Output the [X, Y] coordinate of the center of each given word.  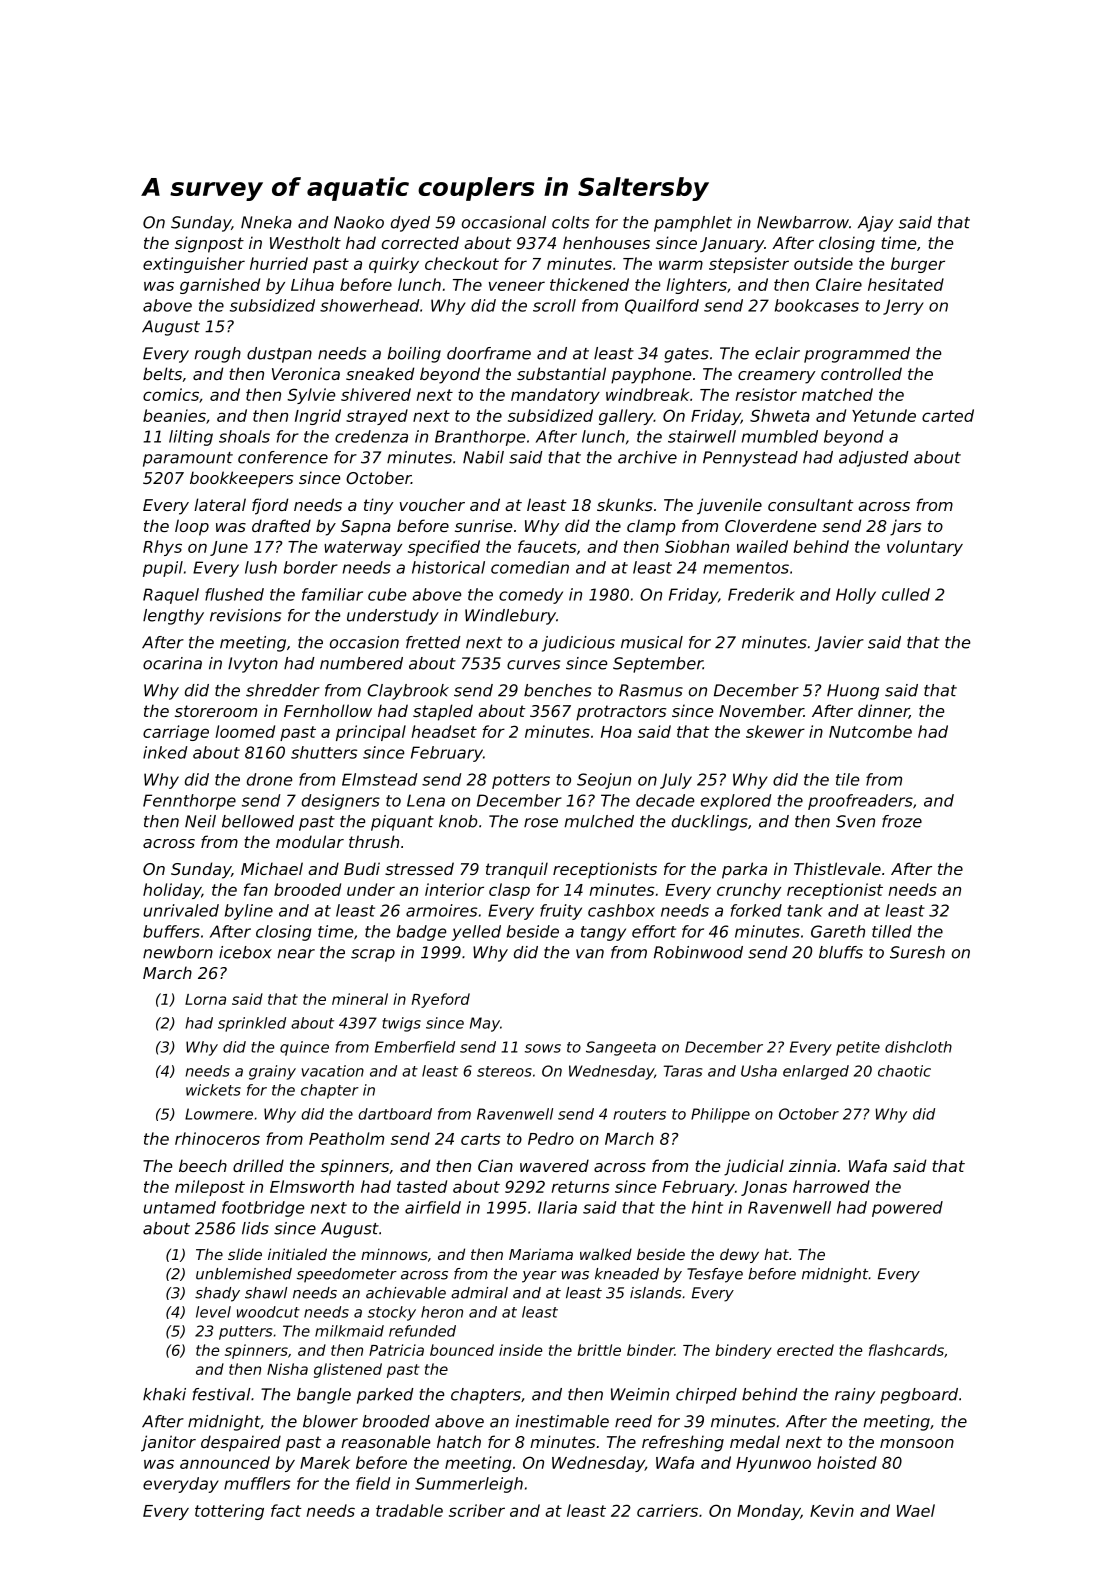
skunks [625, 504]
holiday [172, 891]
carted [948, 415]
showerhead [370, 305]
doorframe [489, 353]
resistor [766, 394]
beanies [174, 415]
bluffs [841, 952]
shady [217, 1294]
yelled [476, 933]
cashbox [621, 910]
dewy [739, 1255]
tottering [229, 1512]
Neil [200, 821]
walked [606, 1254]
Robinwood [698, 952]
